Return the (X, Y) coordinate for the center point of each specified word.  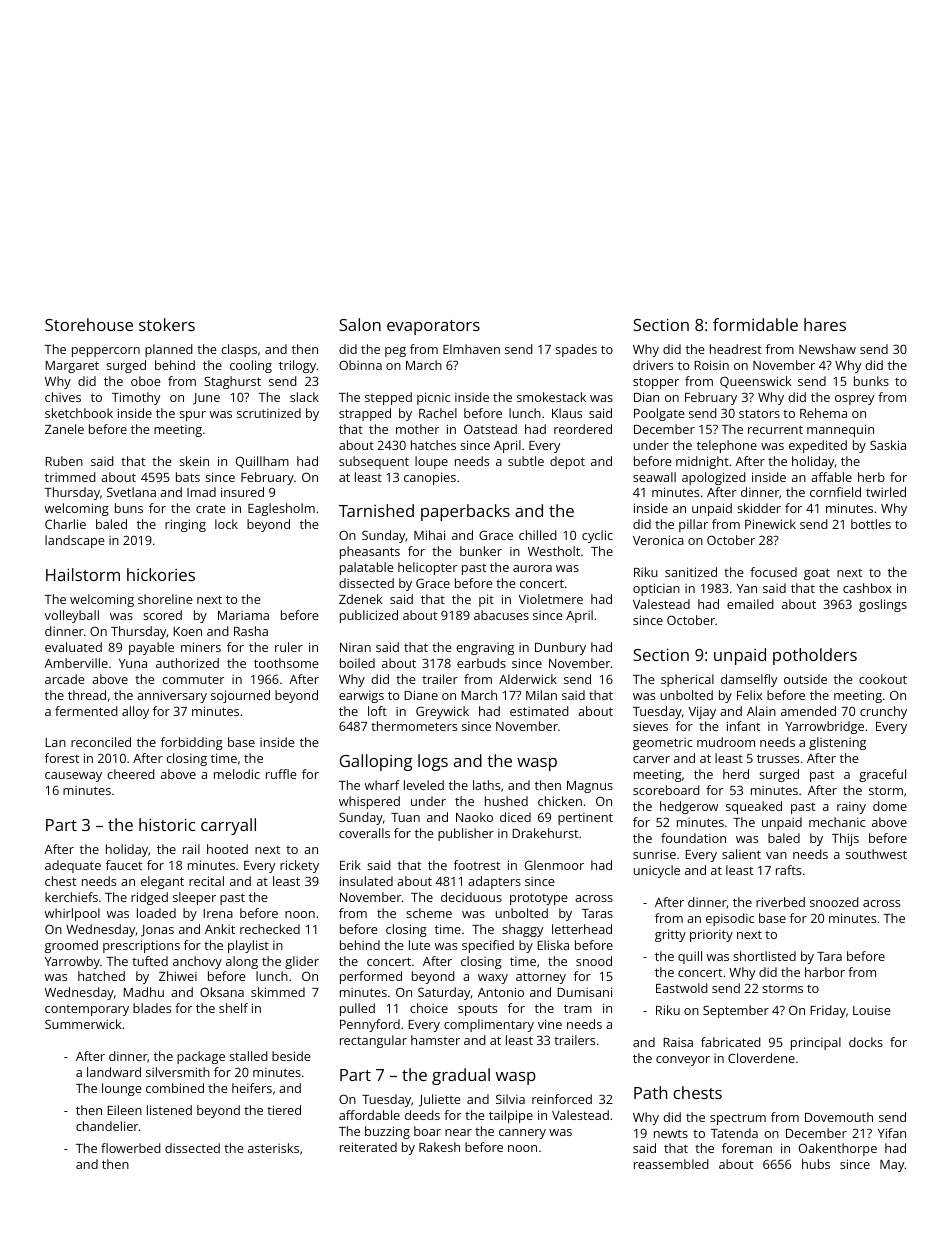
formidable (755, 324)
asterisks (273, 1148)
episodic (730, 919)
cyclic (597, 536)
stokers (167, 324)
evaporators (433, 327)
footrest (477, 865)
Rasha (251, 631)
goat (817, 574)
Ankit (220, 929)
